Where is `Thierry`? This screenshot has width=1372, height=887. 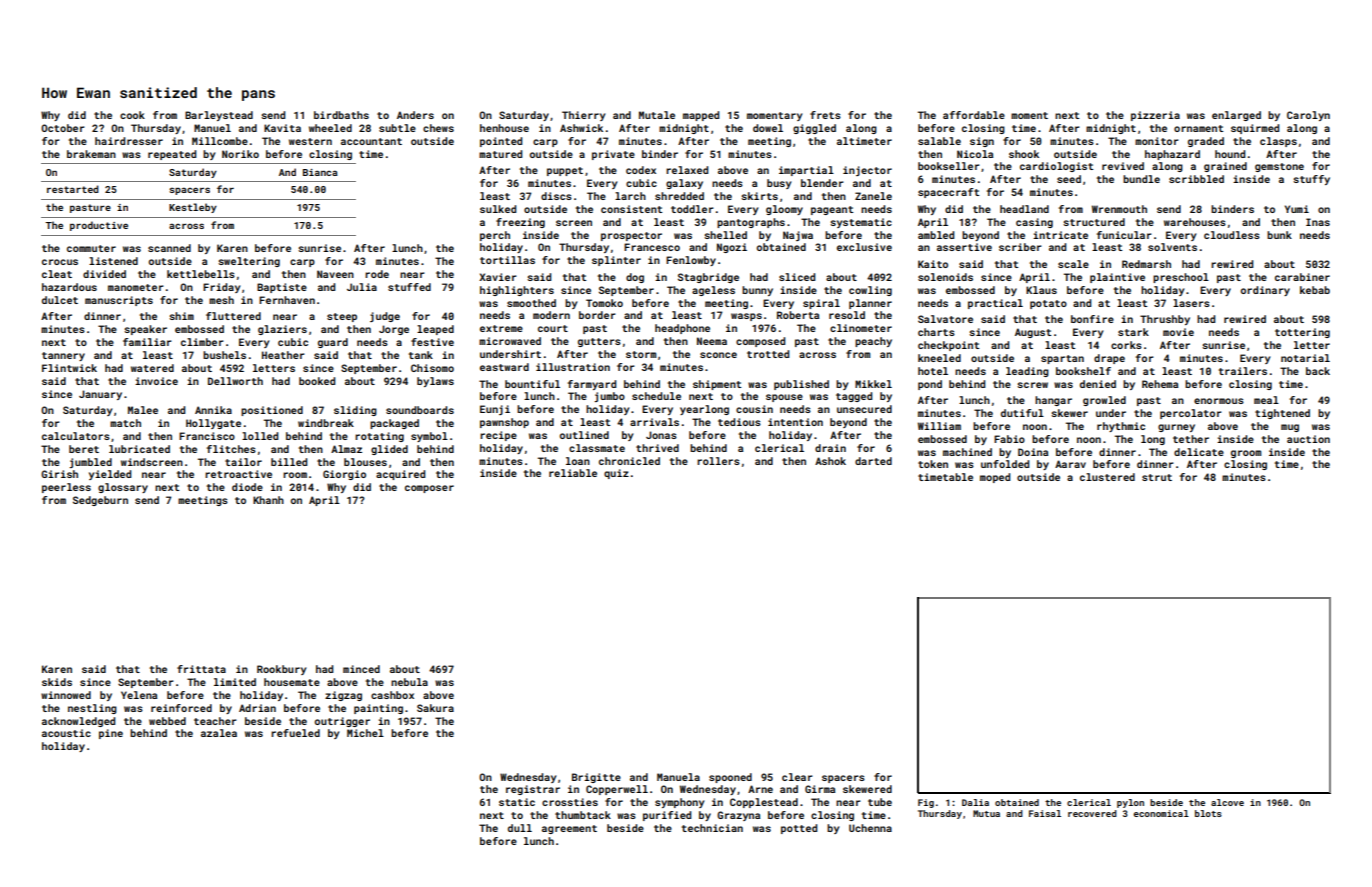 Thierry is located at coordinates (583, 116).
